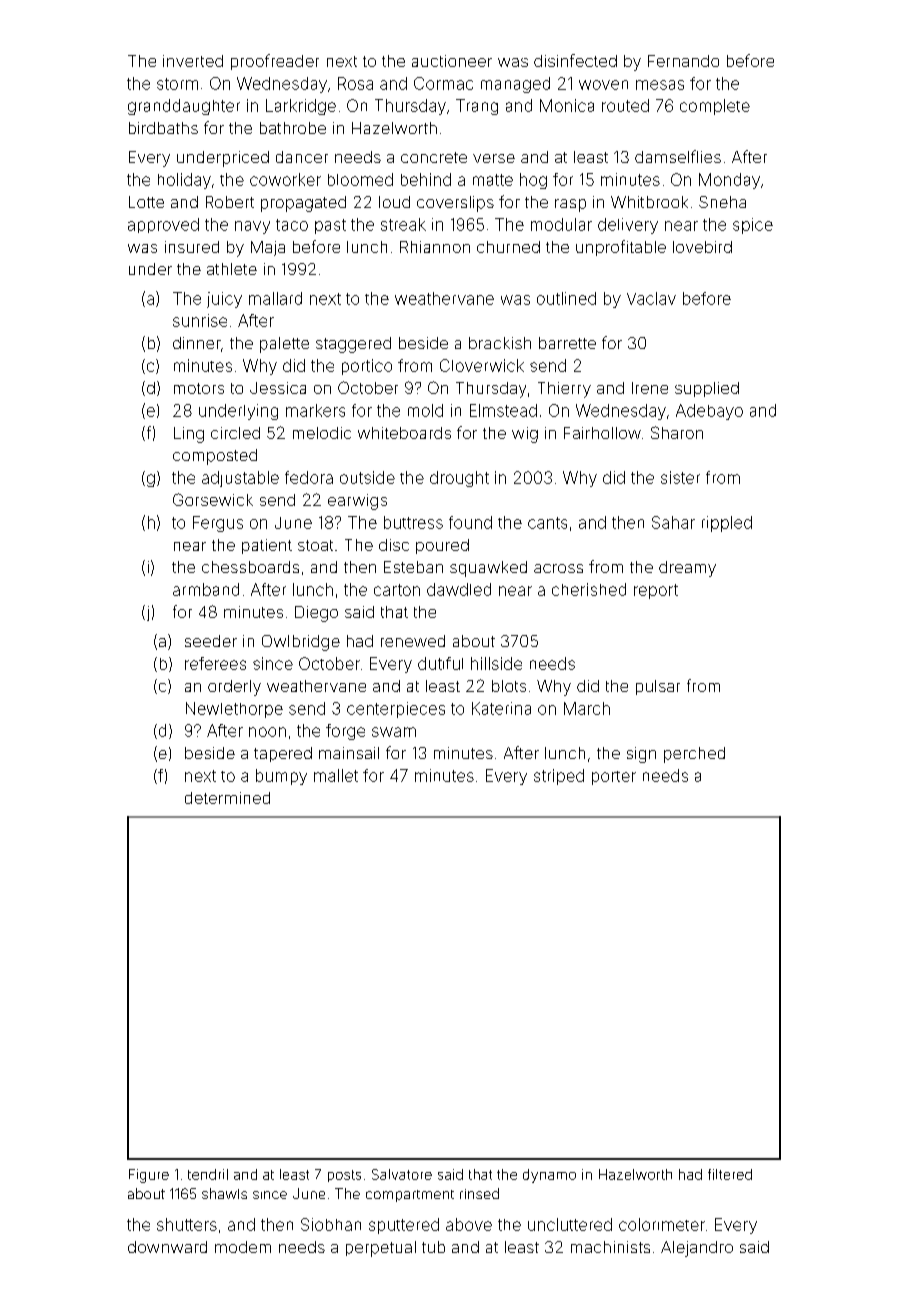  I want to click on proofreader, so click(275, 62).
